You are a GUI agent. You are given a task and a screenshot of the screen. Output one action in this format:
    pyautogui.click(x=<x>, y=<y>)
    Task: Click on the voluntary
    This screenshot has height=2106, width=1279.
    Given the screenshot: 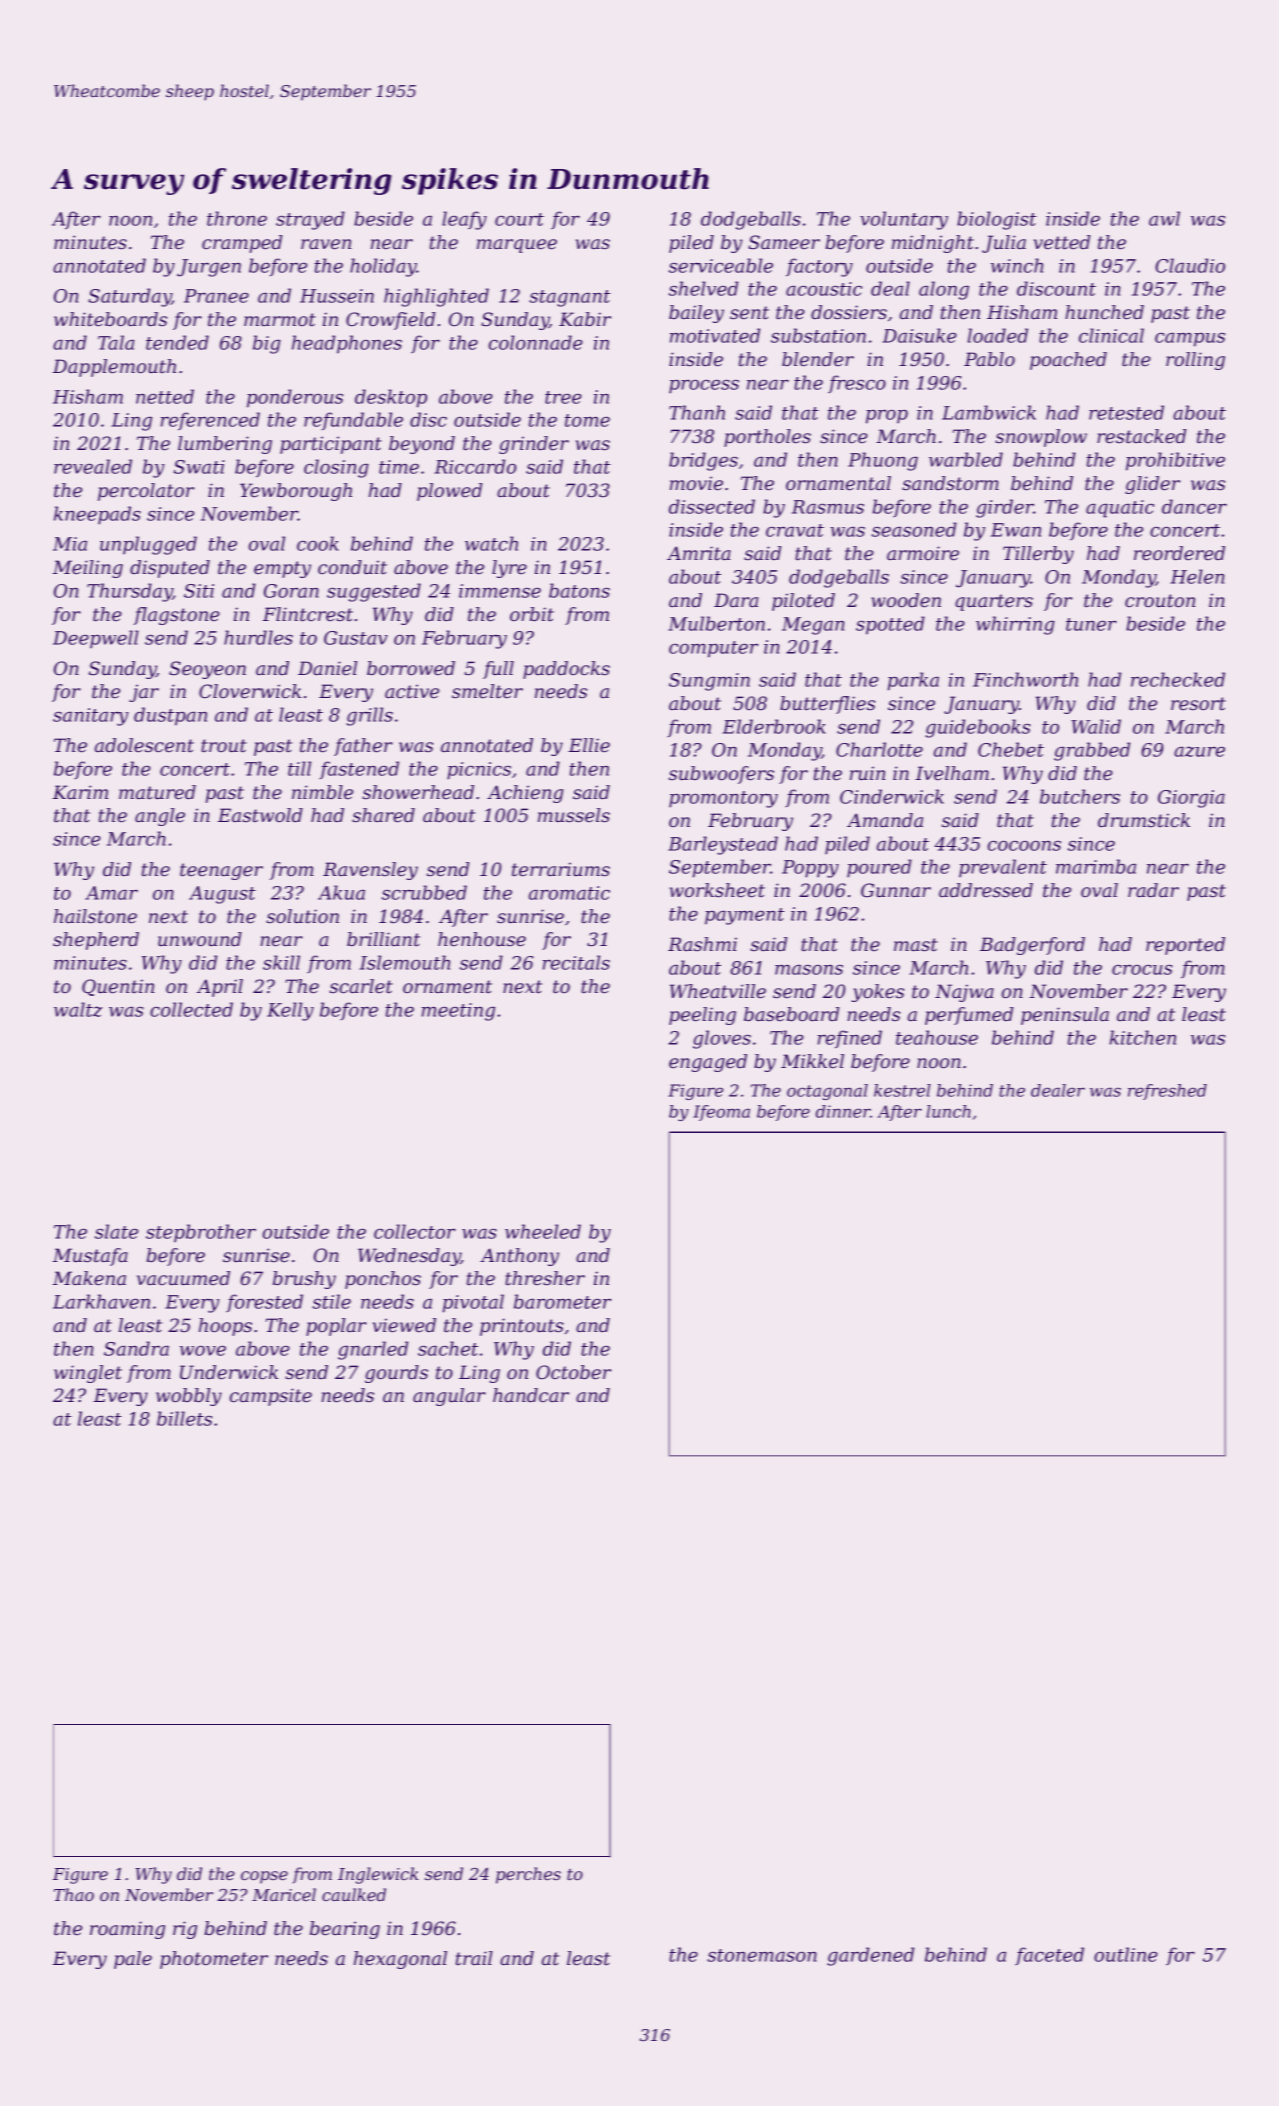 What is the action you would take?
    pyautogui.click(x=904, y=220)
